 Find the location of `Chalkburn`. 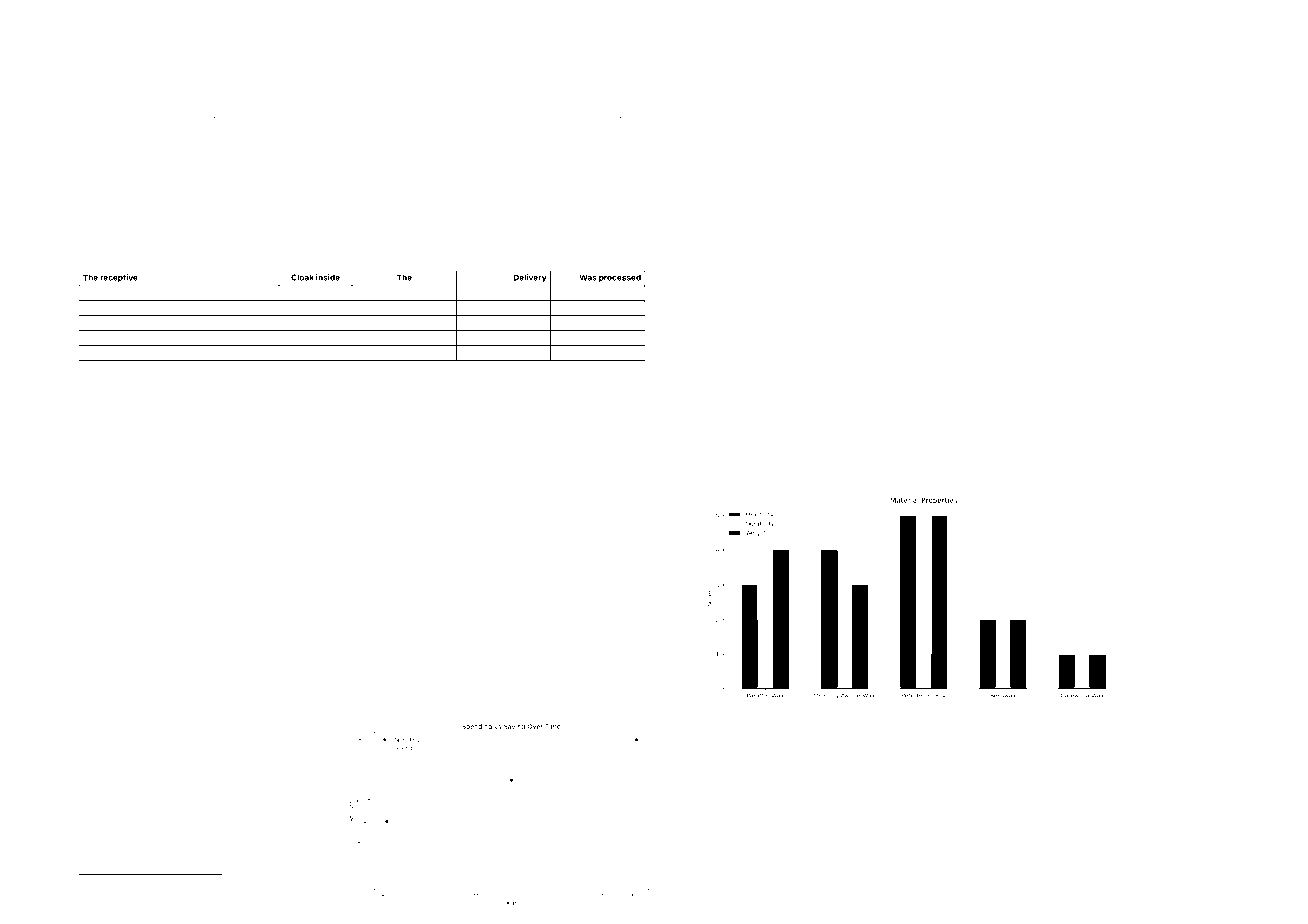

Chalkburn is located at coordinates (800, 427).
